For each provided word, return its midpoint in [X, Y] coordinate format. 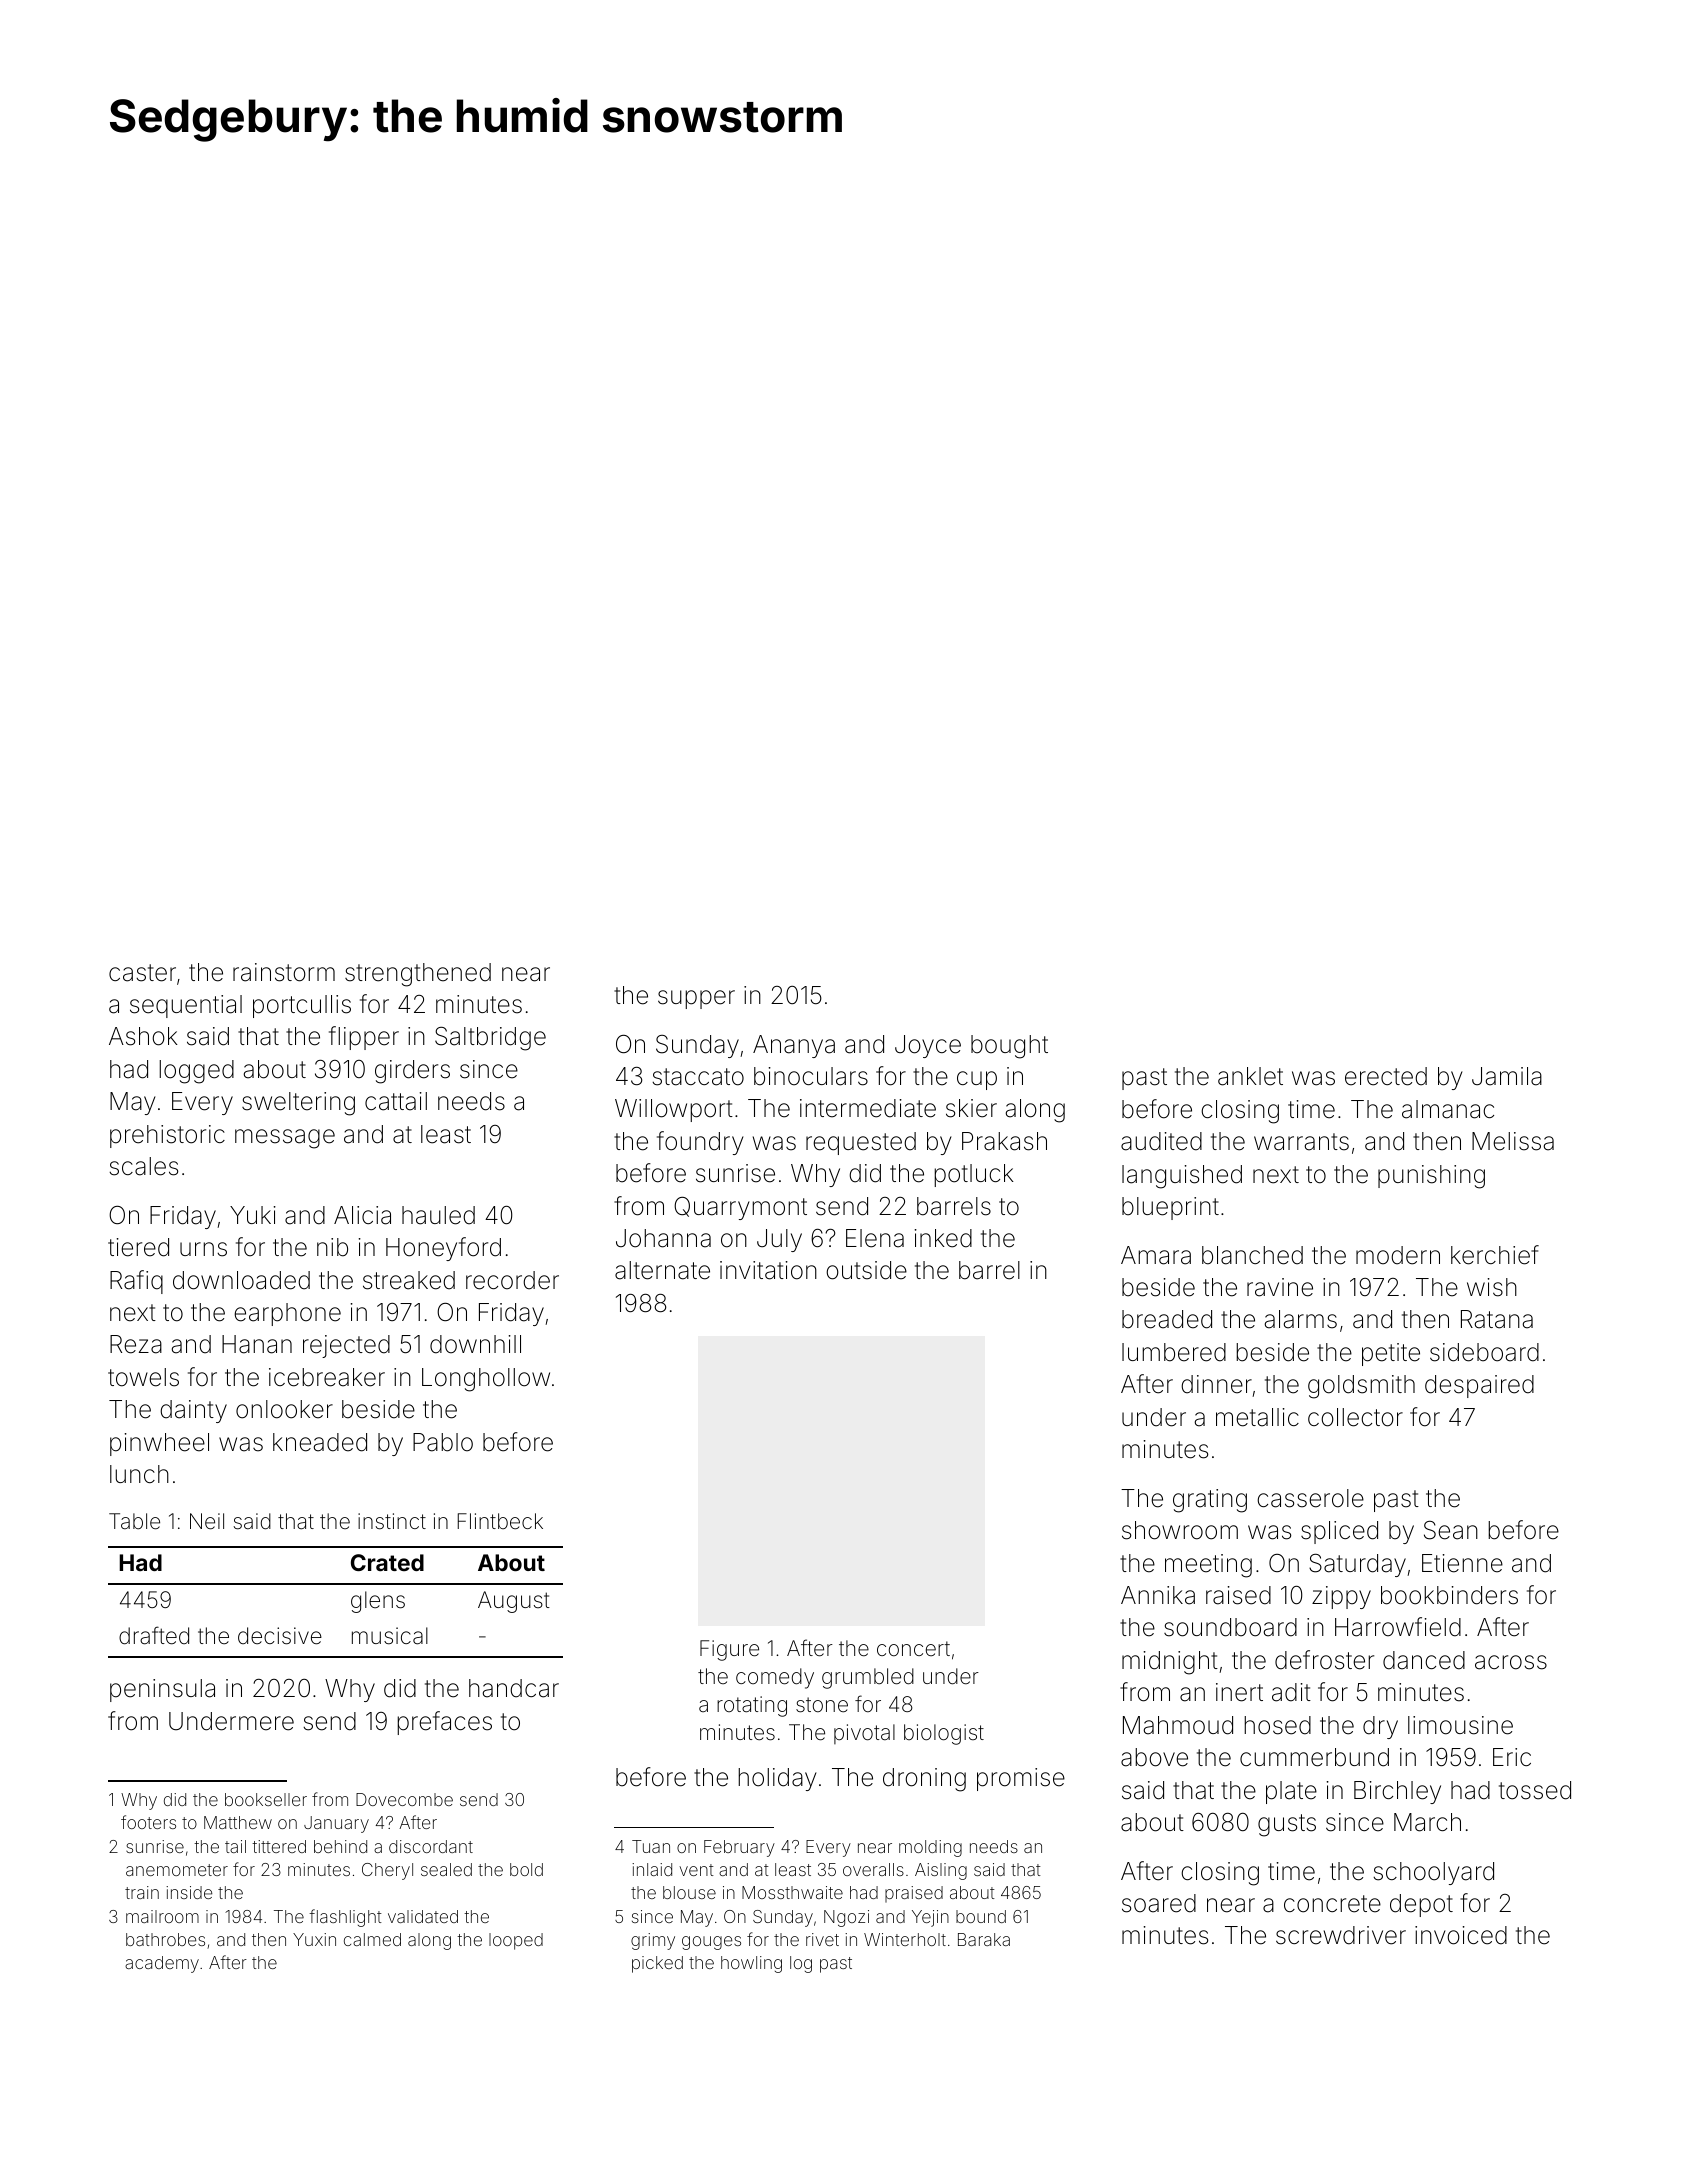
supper [696, 999]
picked [657, 1964]
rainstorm [284, 972]
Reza [136, 1344]
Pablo [443, 1442]
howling [751, 1964]
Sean [1451, 1530]
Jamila [1507, 1076]
